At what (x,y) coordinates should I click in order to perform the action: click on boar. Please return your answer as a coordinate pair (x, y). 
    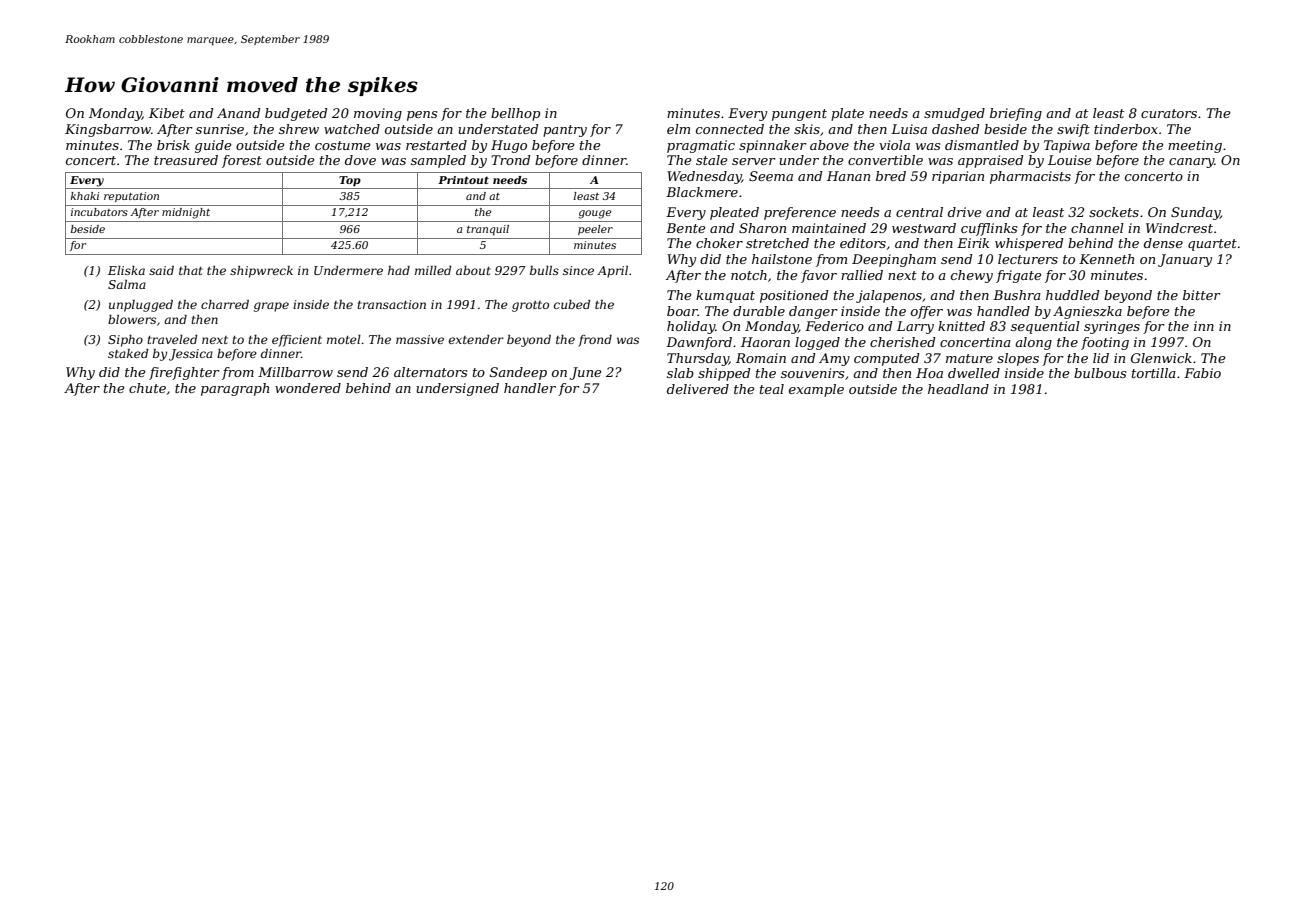
    Looking at the image, I should click on (682, 311).
